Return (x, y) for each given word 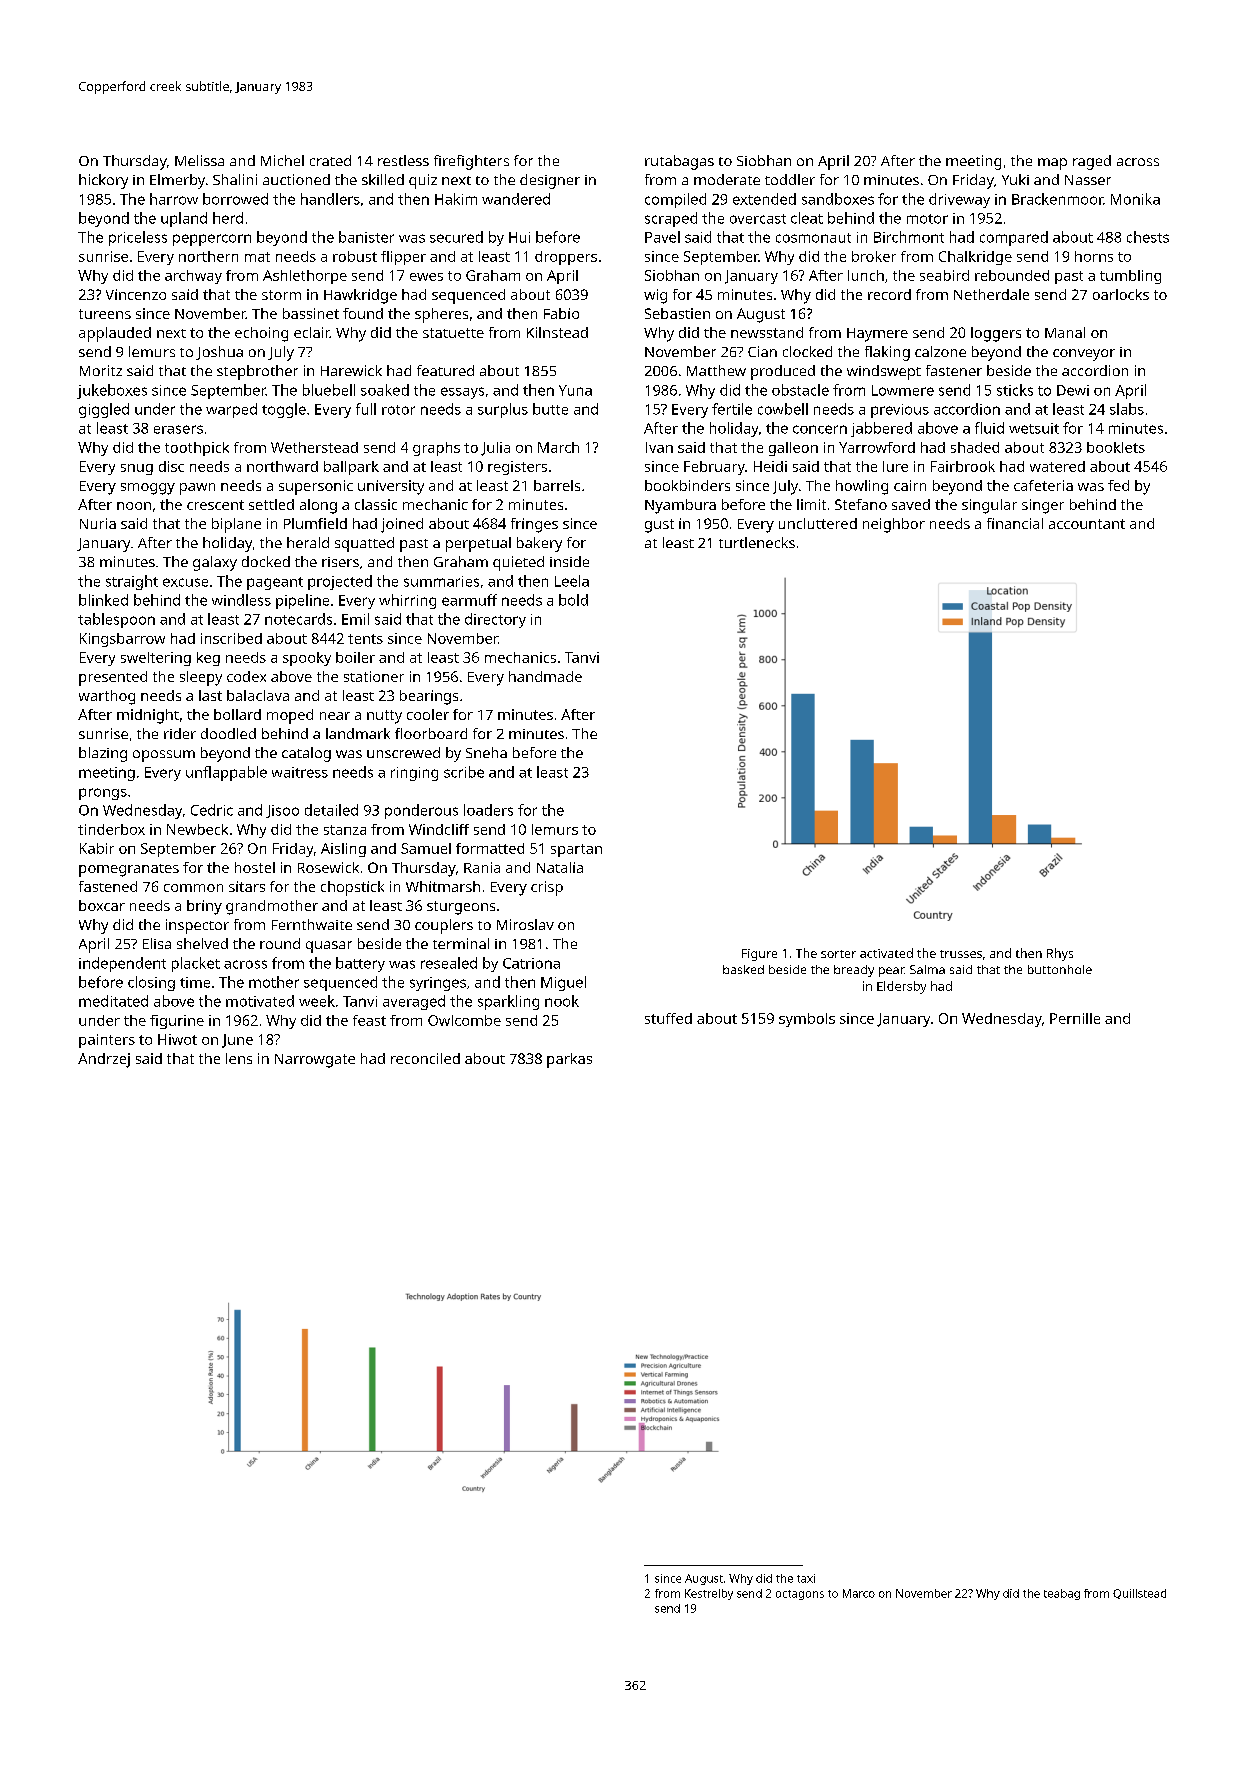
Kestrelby (709, 1594)
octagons (800, 1595)
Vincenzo (136, 294)
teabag (1062, 1594)
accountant (1087, 524)
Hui (519, 237)
